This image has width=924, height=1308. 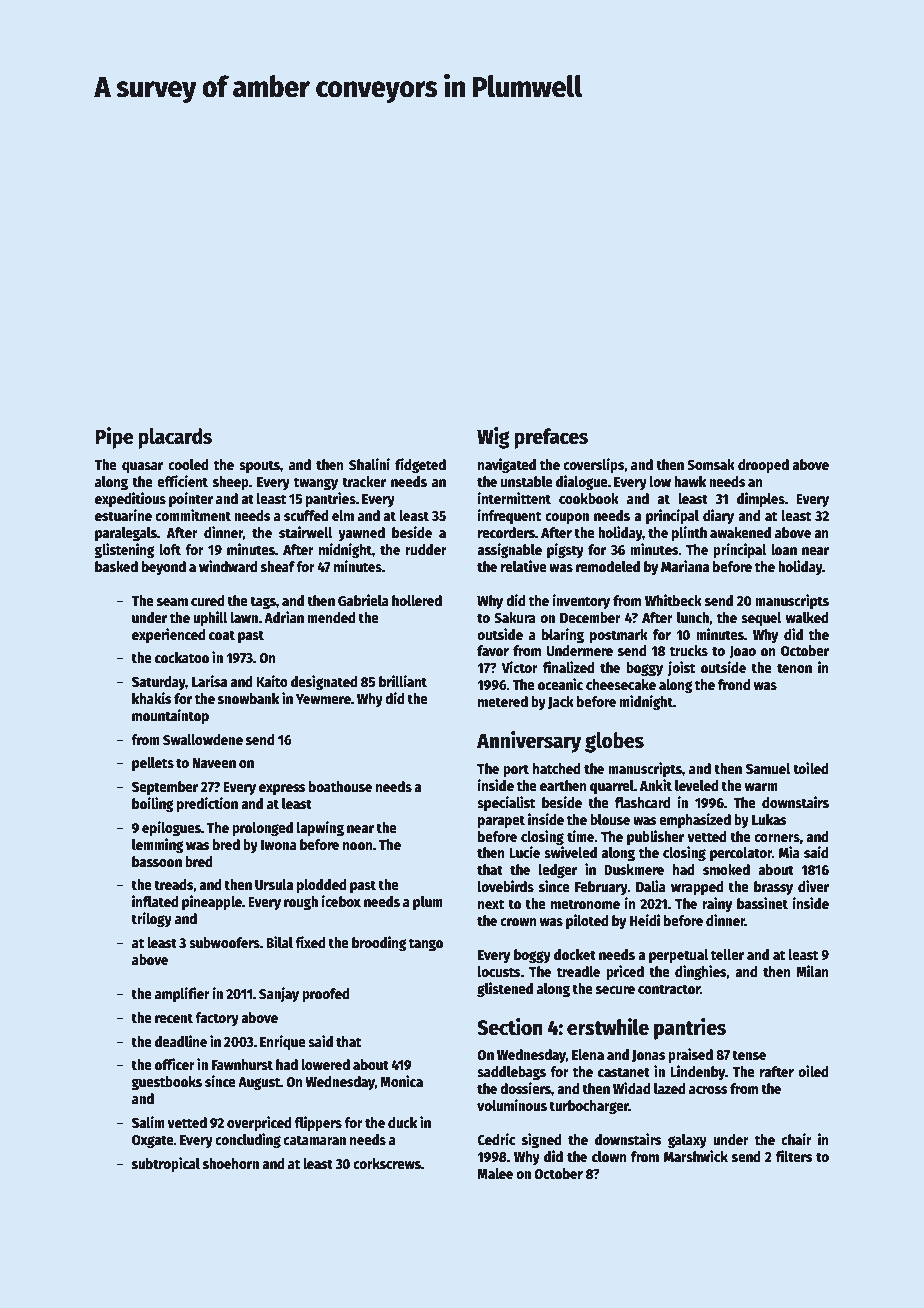 I want to click on bassinet, so click(x=762, y=903).
